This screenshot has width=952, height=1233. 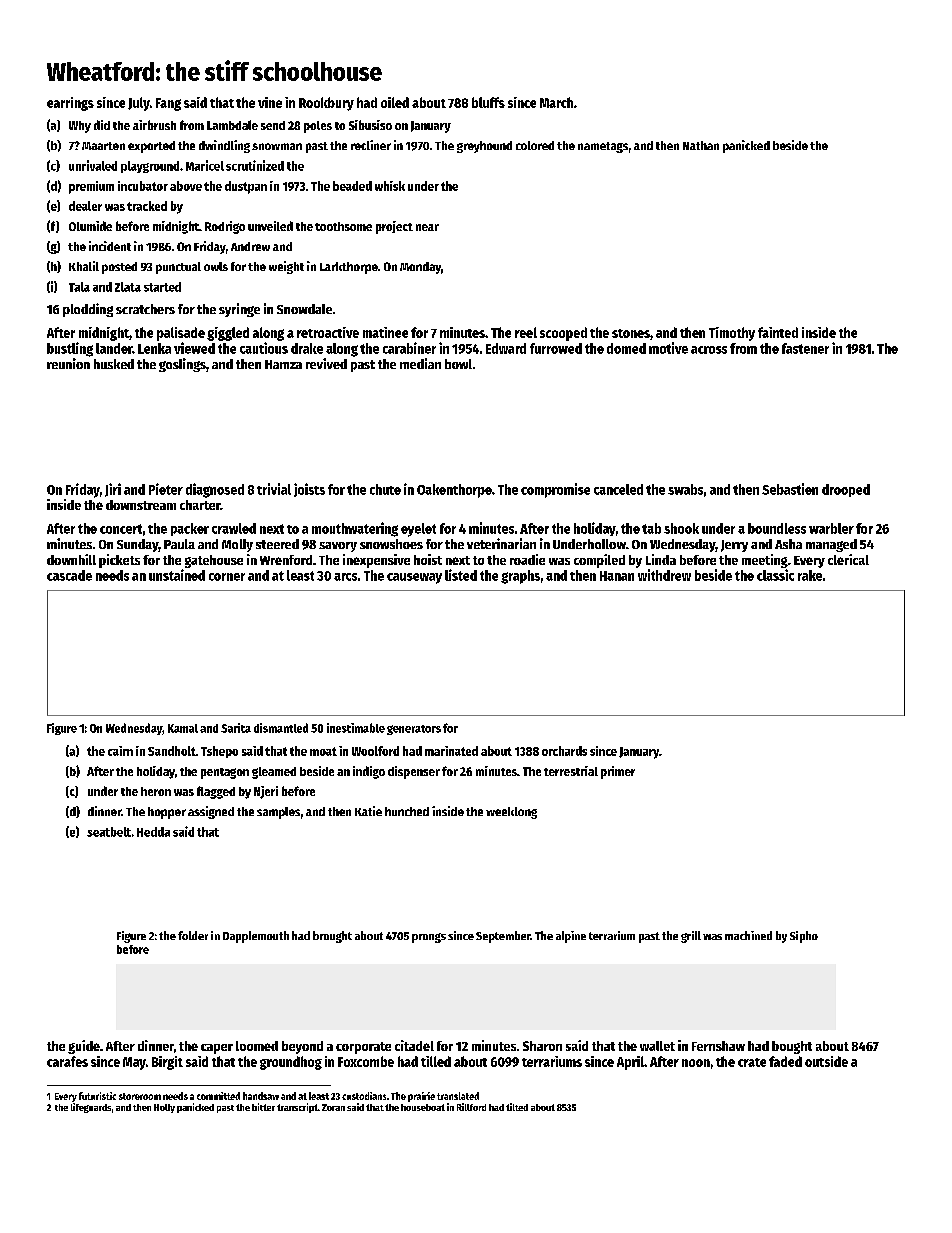 What do you see at coordinates (685, 489) in the screenshot?
I see `swabs` at bounding box center [685, 489].
